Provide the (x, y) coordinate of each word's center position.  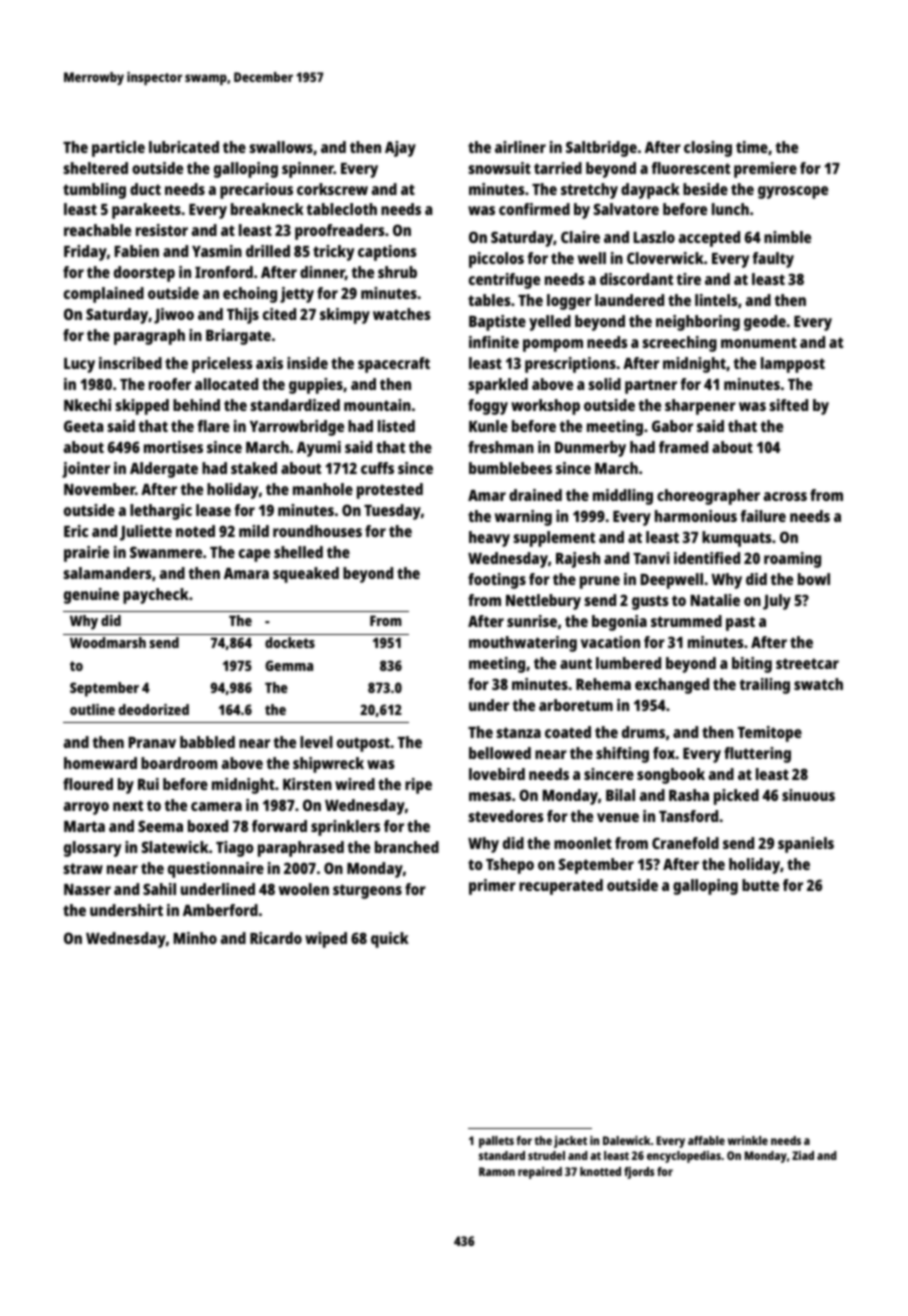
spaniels (806, 845)
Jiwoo (174, 316)
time (752, 147)
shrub (397, 272)
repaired (540, 1173)
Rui (148, 784)
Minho (195, 938)
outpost (363, 744)
